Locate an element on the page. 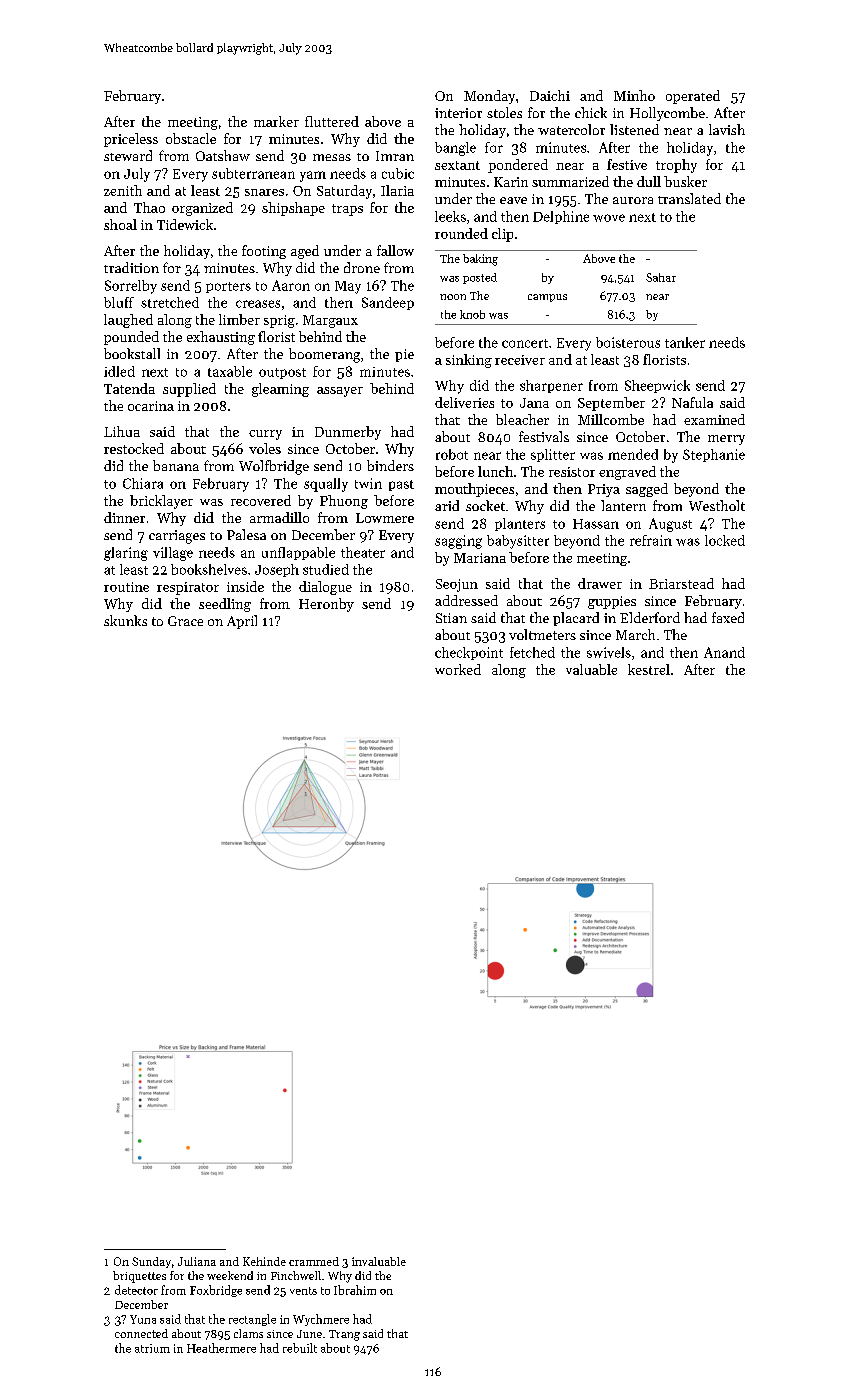 This image has height=1400, width=849. steward is located at coordinates (128, 155).
